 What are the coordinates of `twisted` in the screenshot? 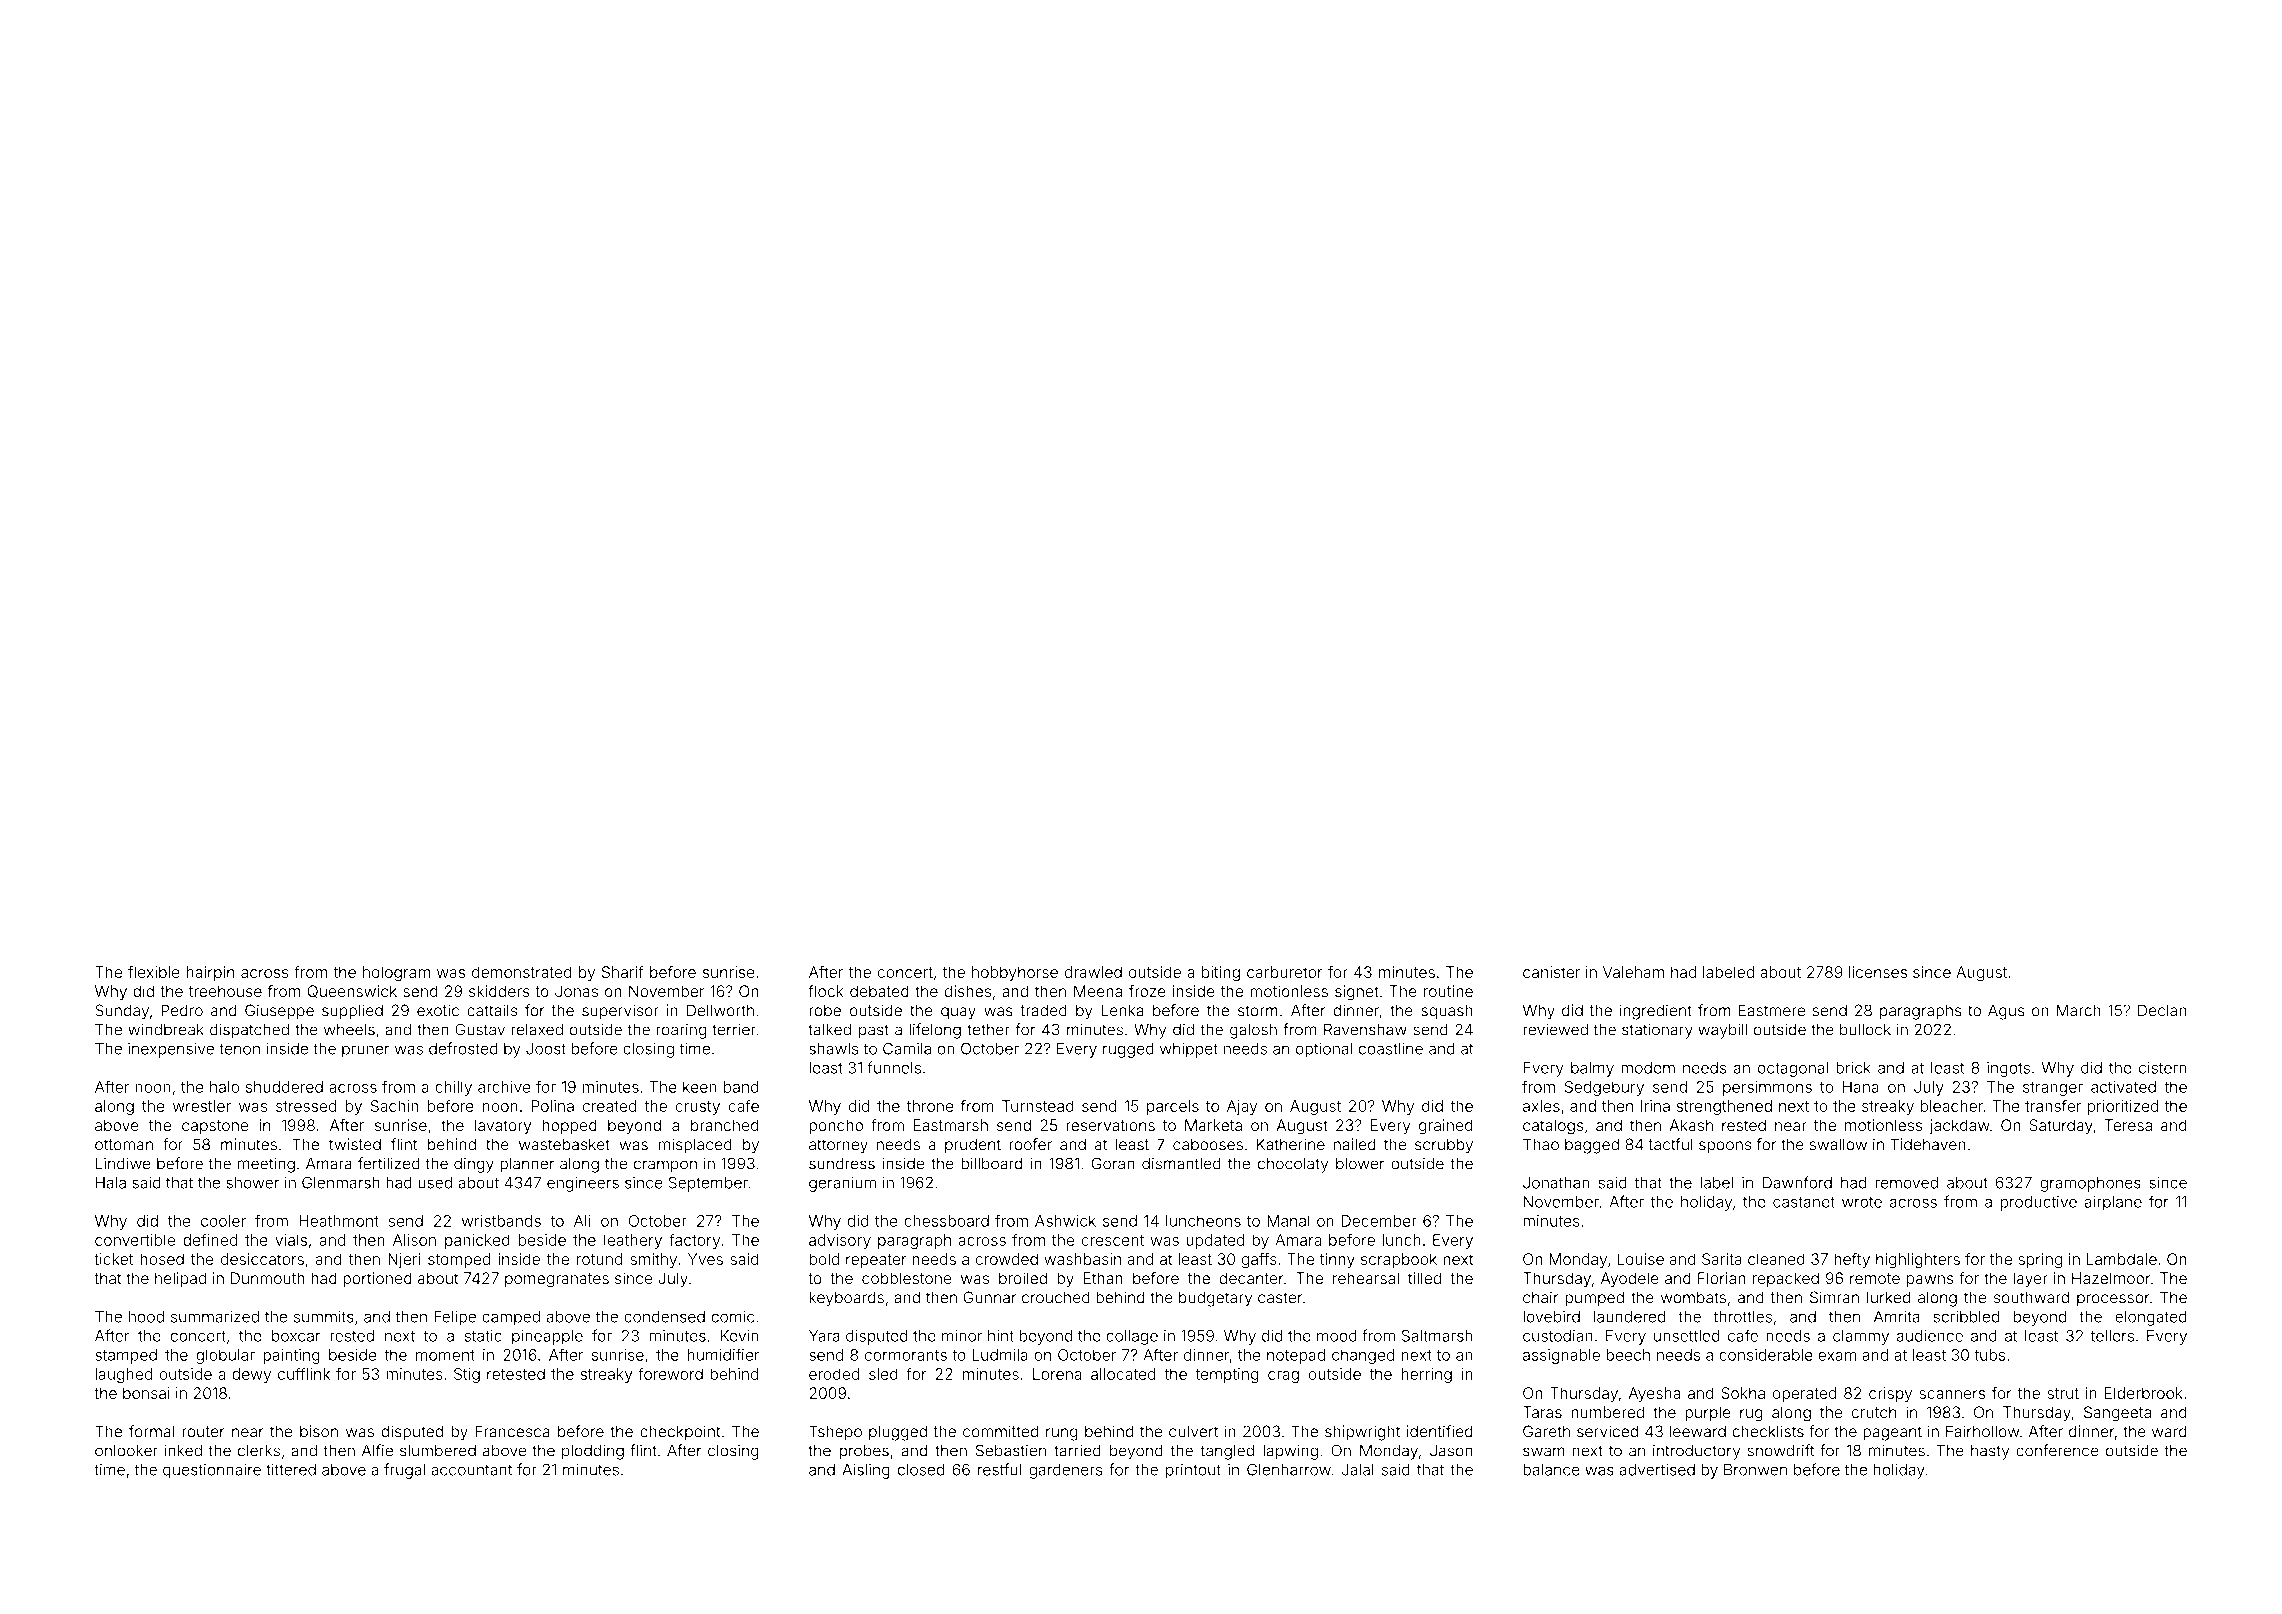 It's located at (355, 1144).
